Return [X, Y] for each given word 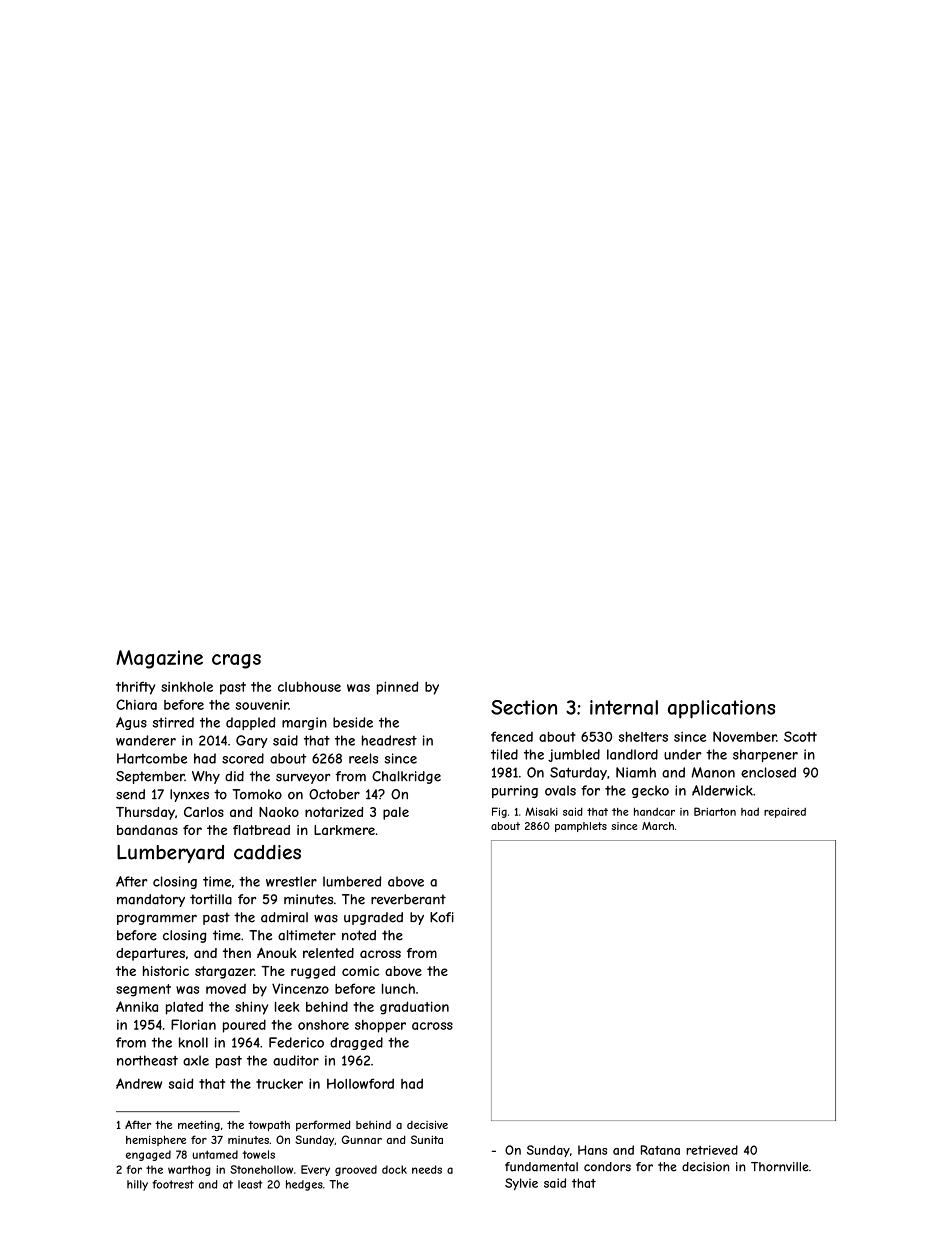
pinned [397, 688]
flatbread [261, 830]
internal [624, 707]
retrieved [712, 1150]
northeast [147, 1060]
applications [721, 709]
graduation [414, 1008]
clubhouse [309, 686]
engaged [148, 1155]
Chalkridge [406, 777]
